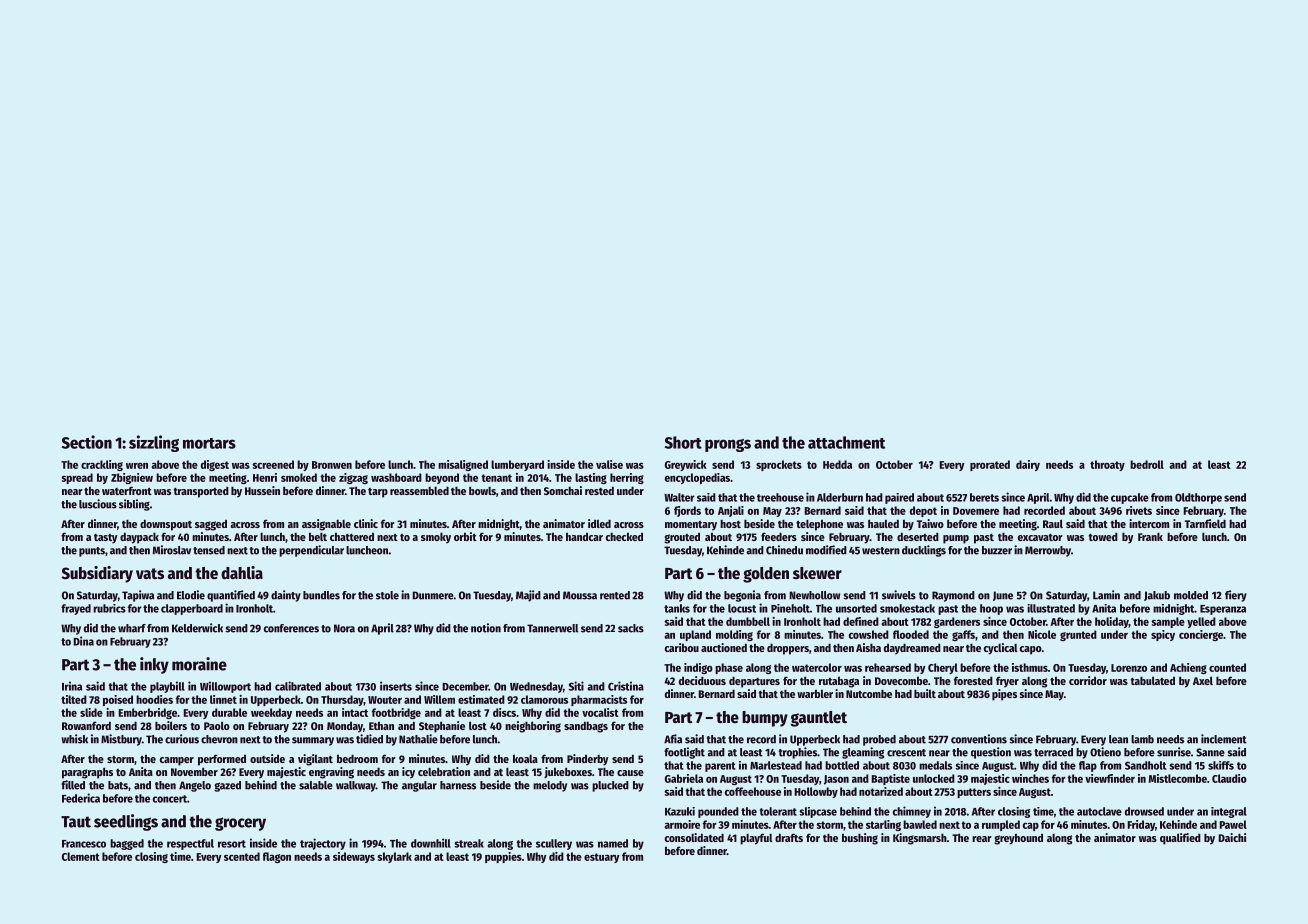  Describe the element at coordinates (132, 628) in the image. I see `wharf` at that location.
